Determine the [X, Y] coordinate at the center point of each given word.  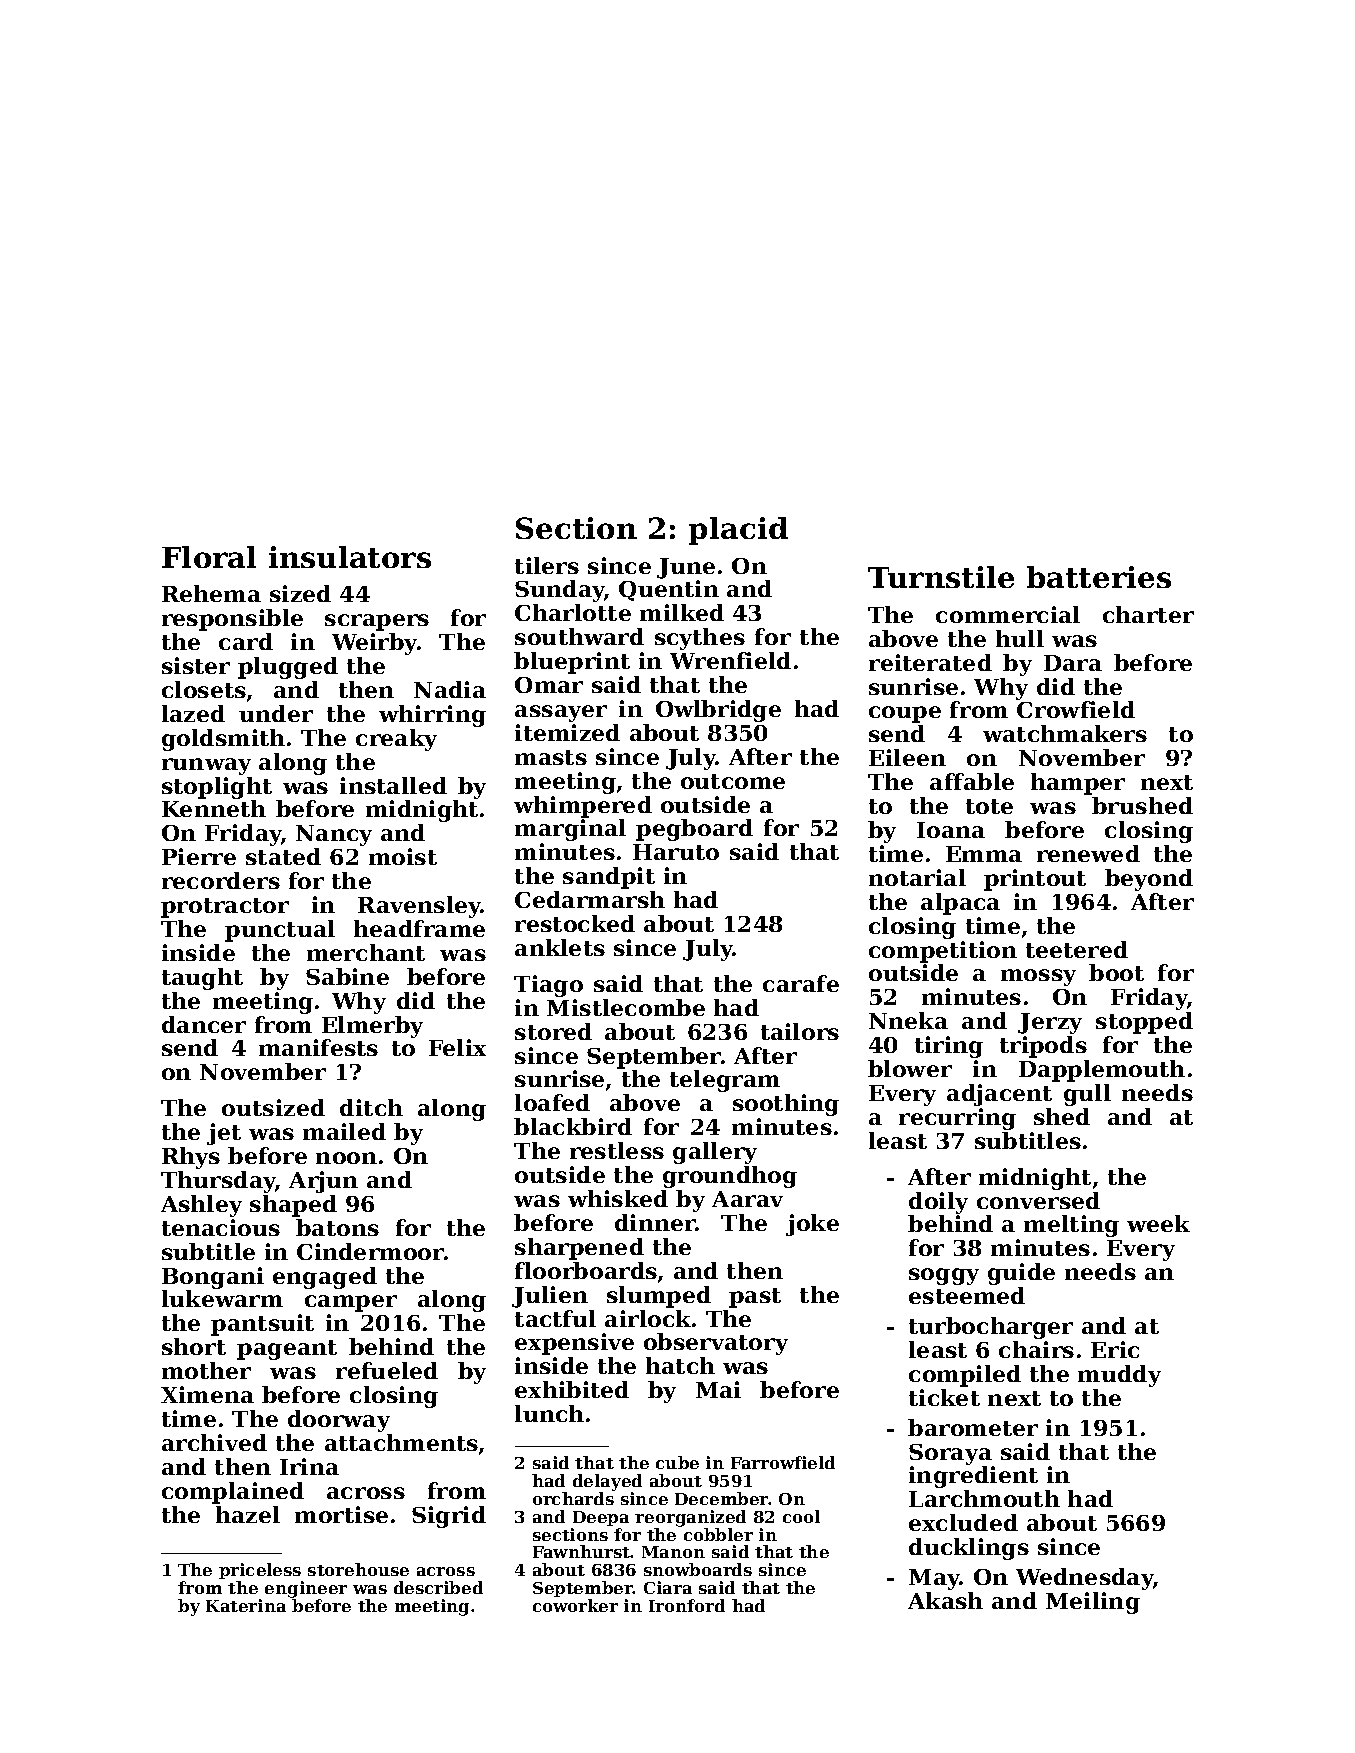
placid [738, 531]
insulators [350, 557]
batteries [1099, 577]
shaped [293, 1206]
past [755, 1298]
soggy [944, 1276]
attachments [401, 1442]
